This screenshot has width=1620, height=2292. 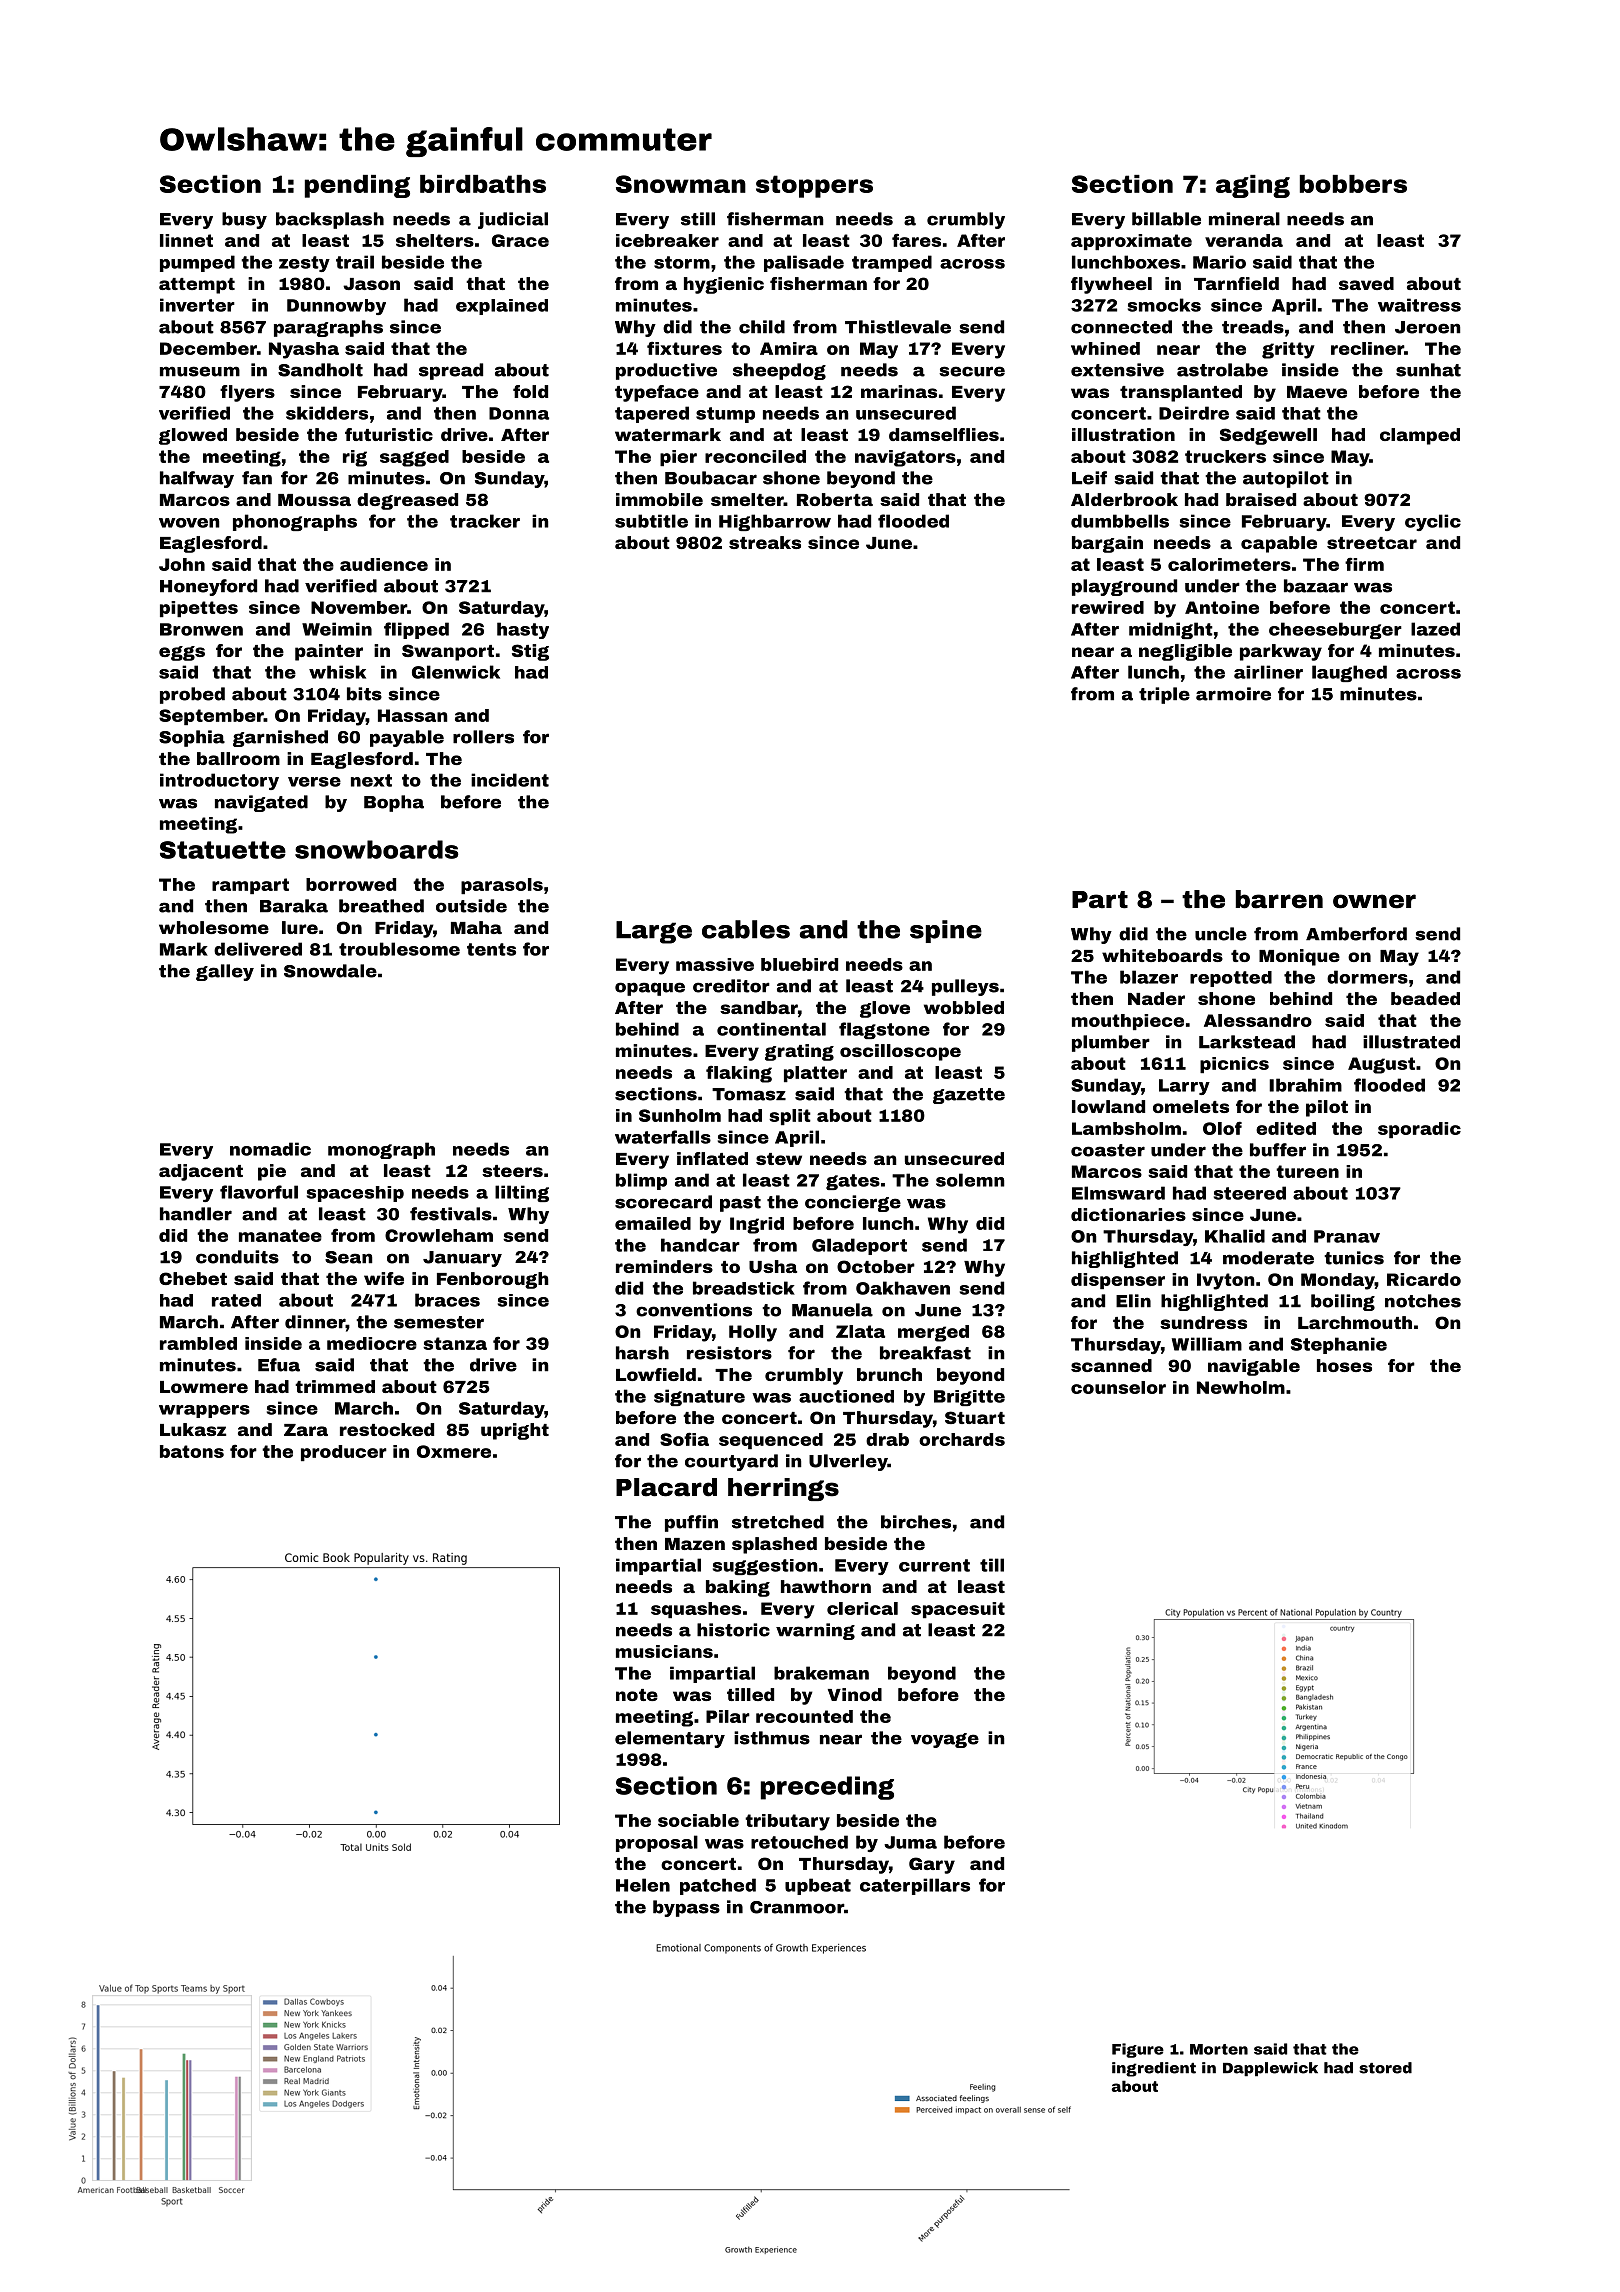 I want to click on Snowman, so click(x=681, y=184).
